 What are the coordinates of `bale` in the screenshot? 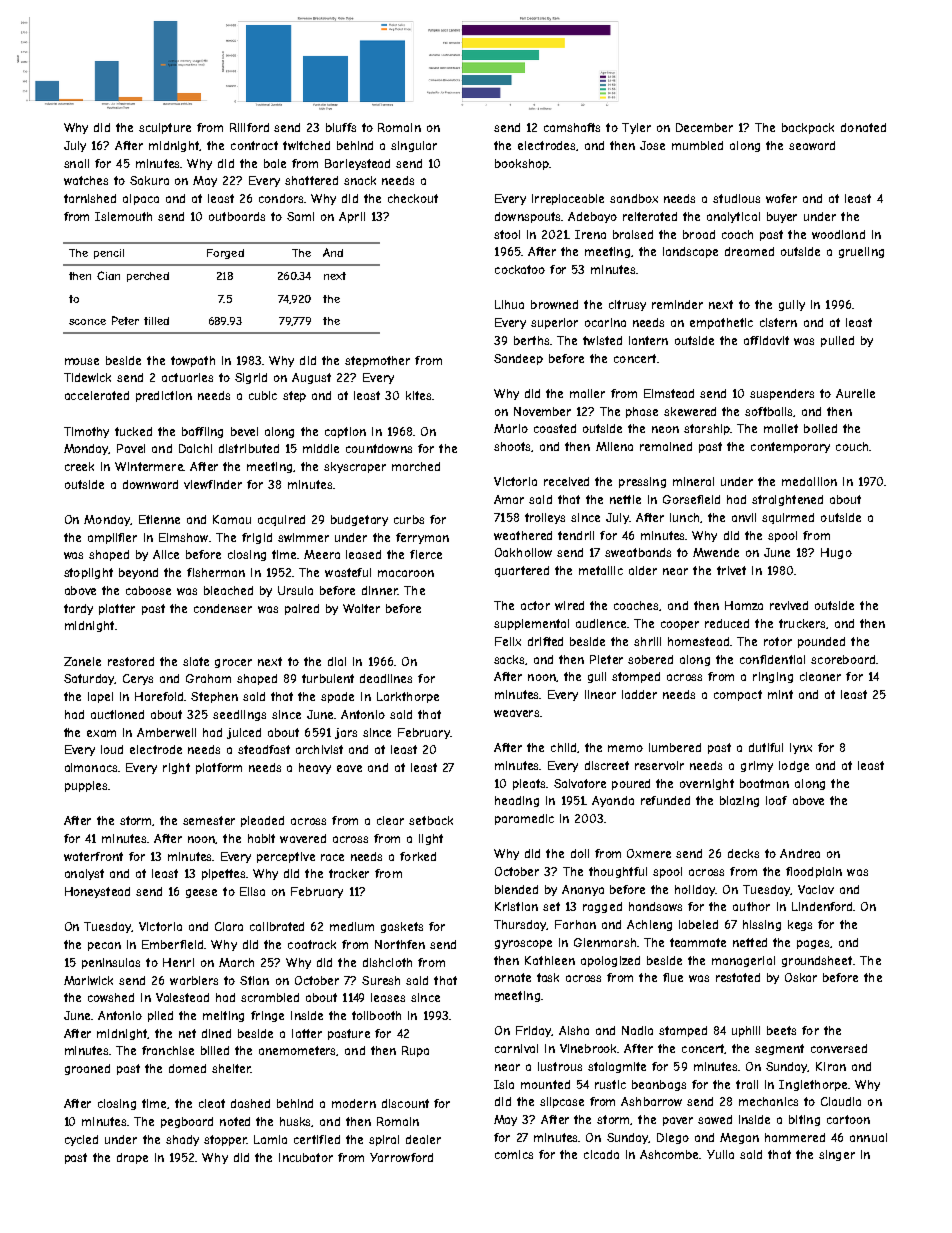 It's located at (275, 163).
